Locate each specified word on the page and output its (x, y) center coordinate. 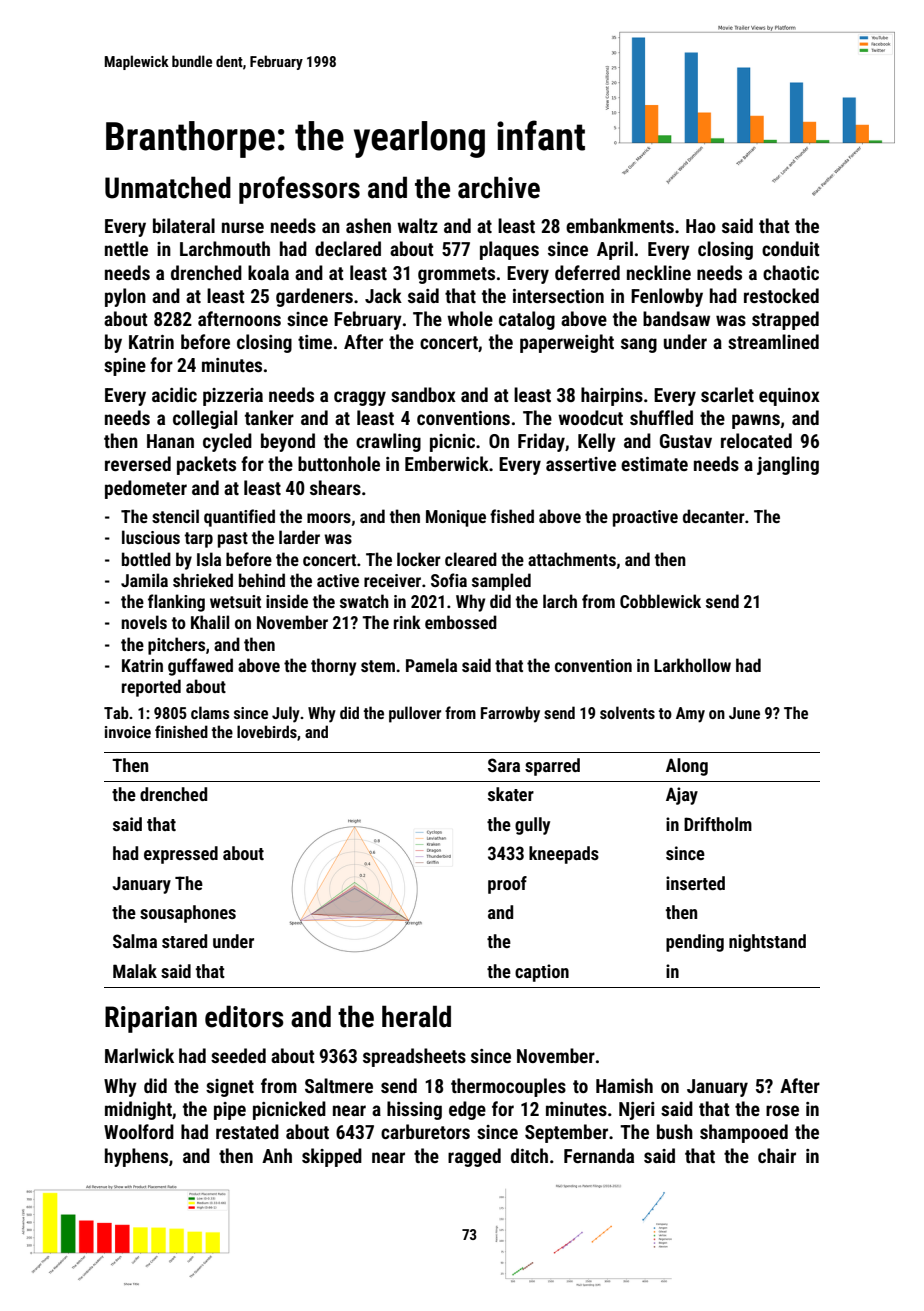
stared (184, 941)
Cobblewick (660, 601)
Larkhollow (692, 665)
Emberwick (447, 463)
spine (125, 367)
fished (512, 516)
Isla (209, 559)
